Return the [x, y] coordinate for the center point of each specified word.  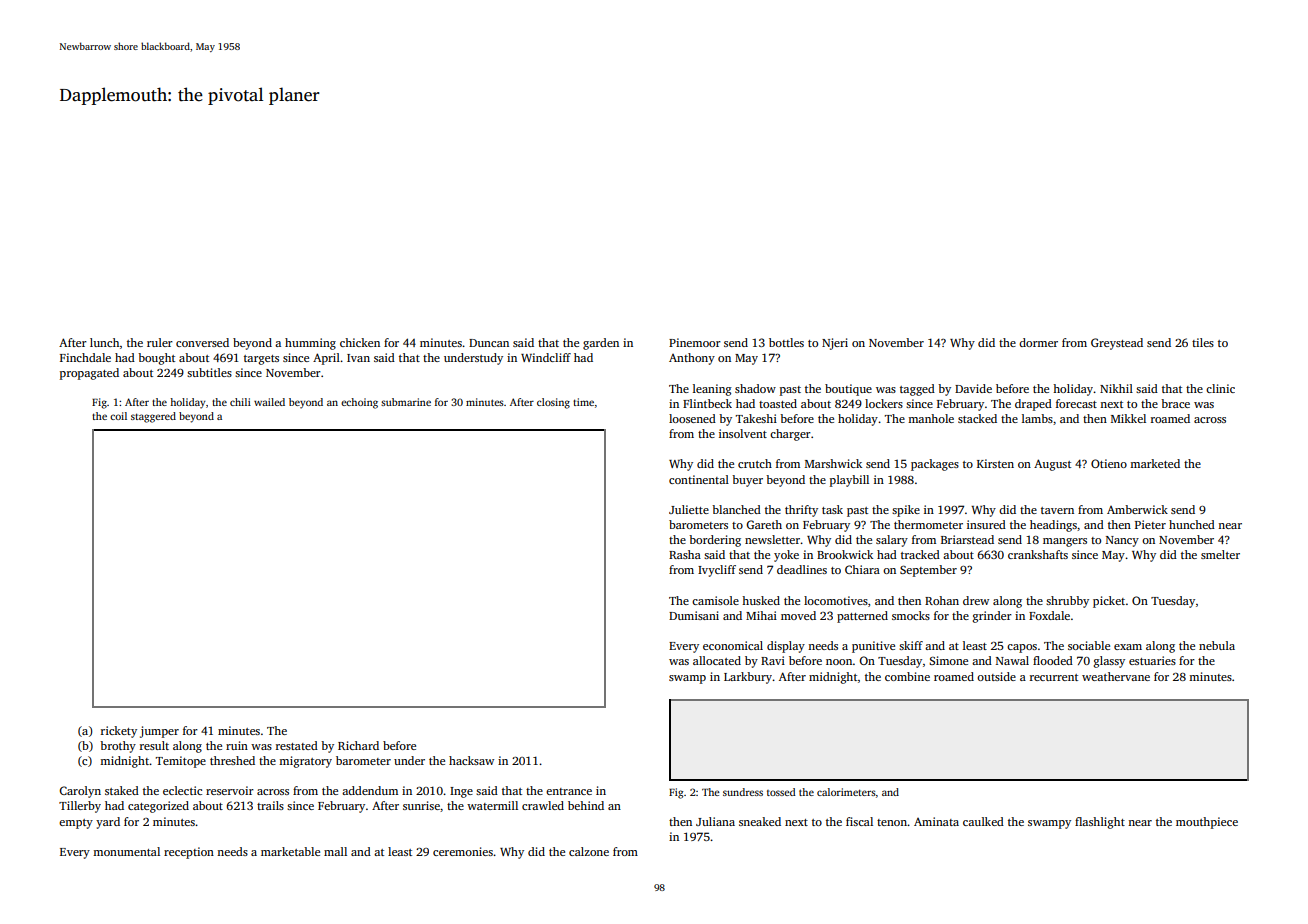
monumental [126, 851]
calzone [589, 851]
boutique [848, 390]
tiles [1203, 342]
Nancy [1122, 541]
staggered [153, 417]
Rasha [685, 554]
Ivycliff [717, 571]
